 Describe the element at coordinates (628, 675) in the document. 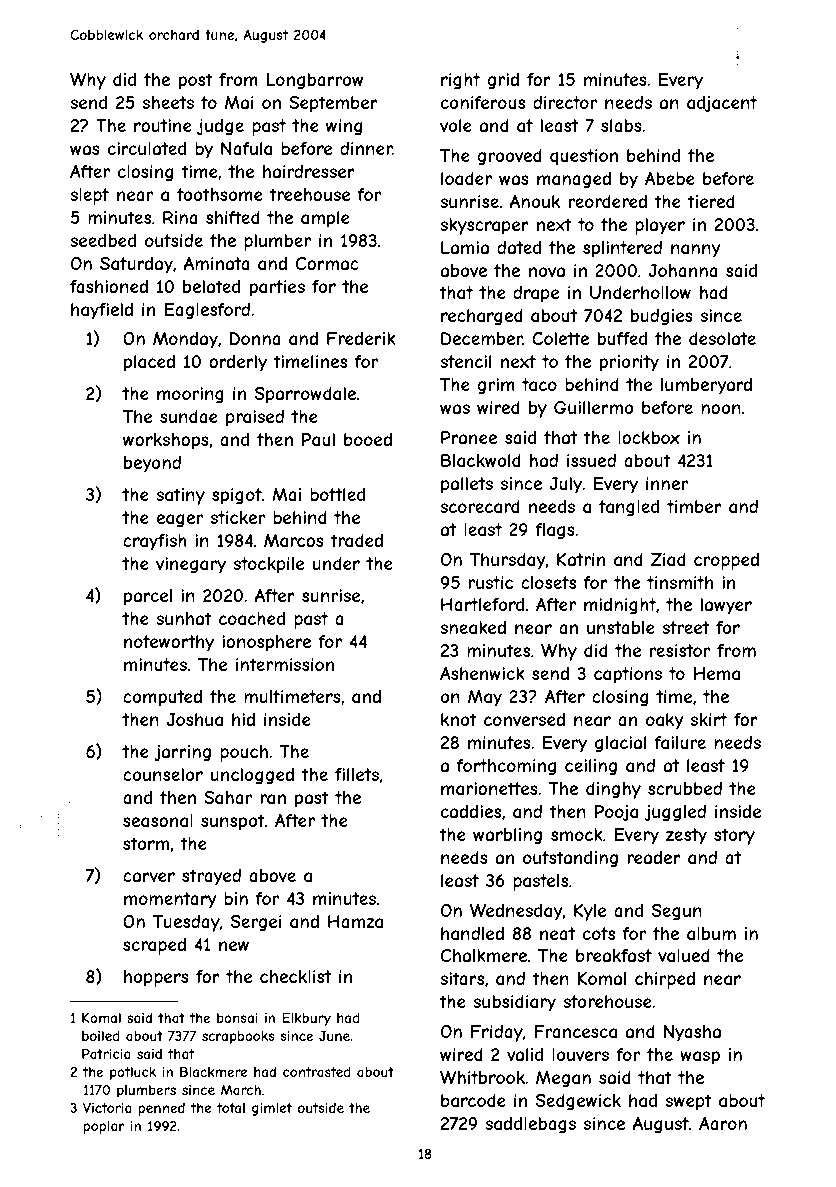

I see `captions` at that location.
